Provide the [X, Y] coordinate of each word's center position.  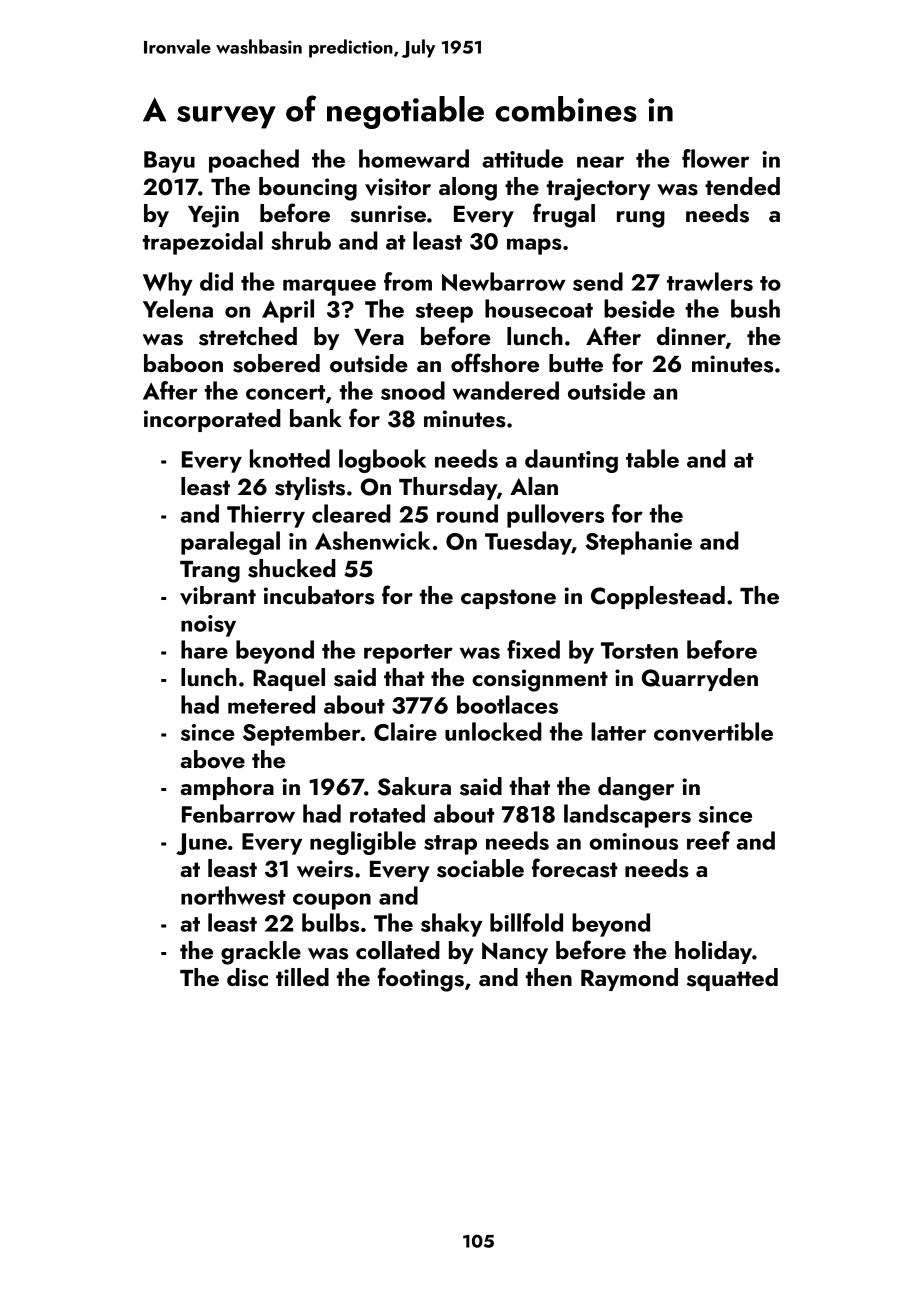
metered [271, 704]
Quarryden [700, 679]
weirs [325, 869]
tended [742, 186]
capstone [508, 599]
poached [254, 161]
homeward [414, 158]
